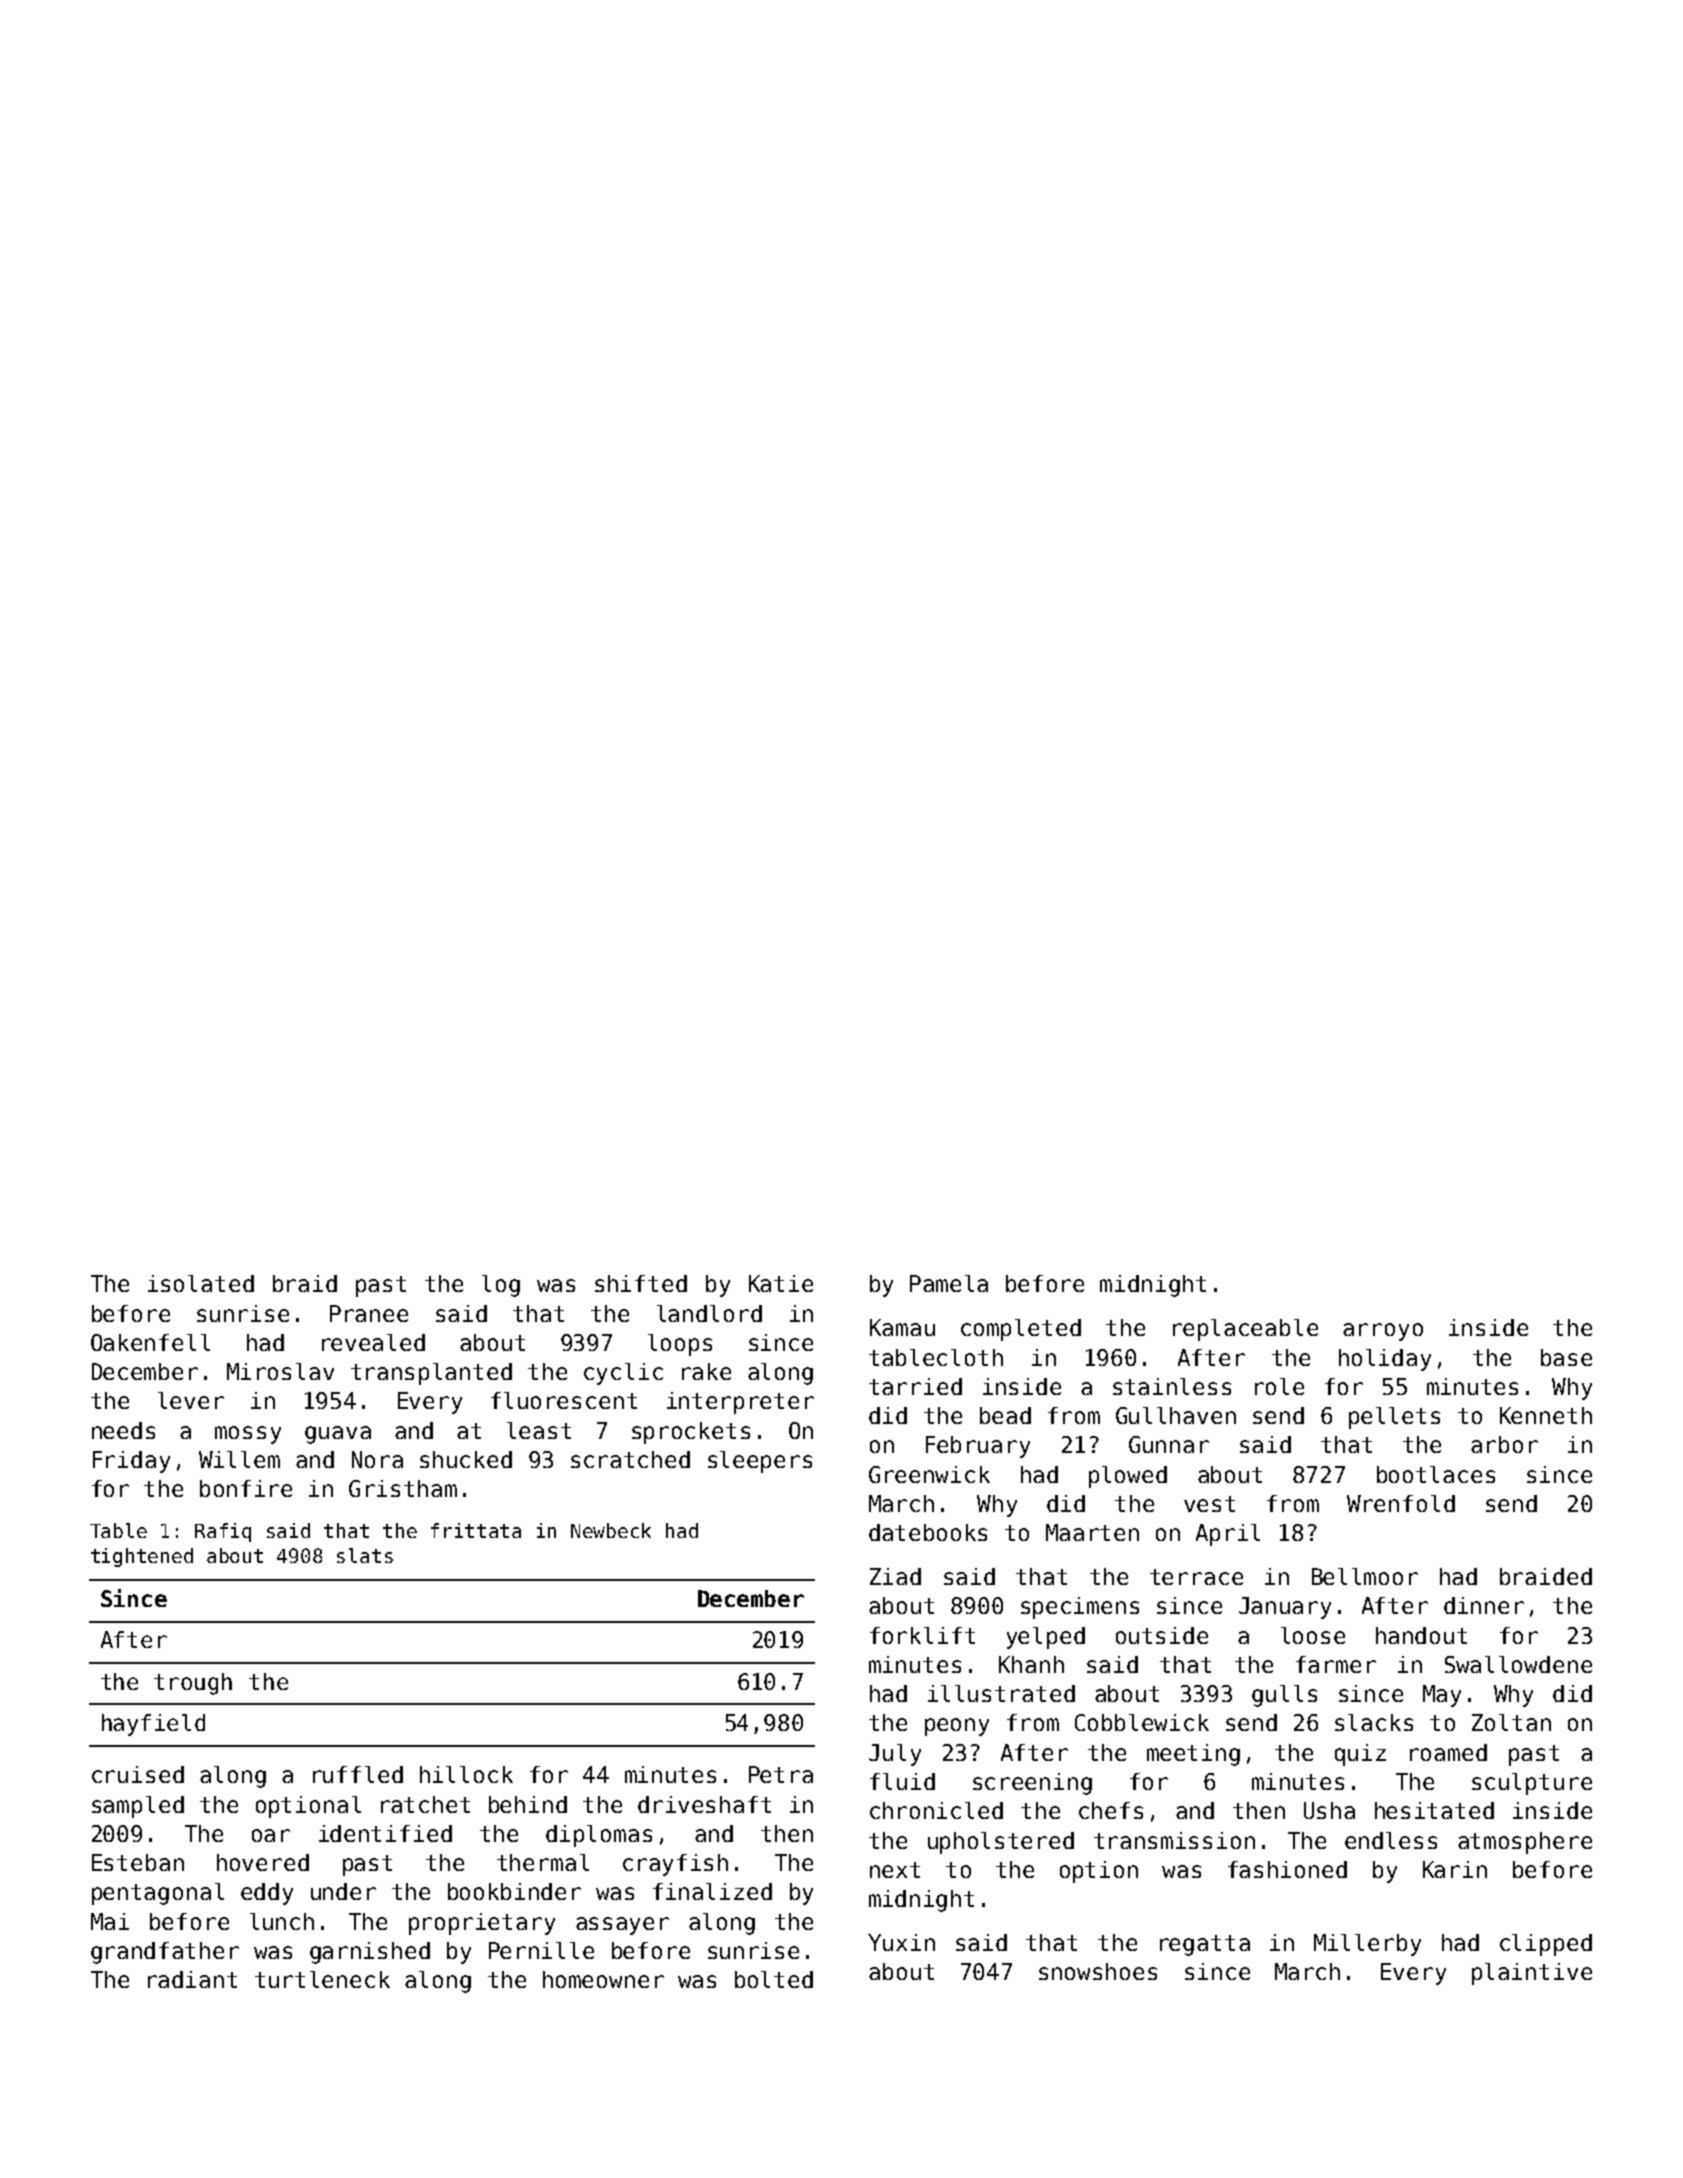 Image resolution: width=1683 pixels, height=2178 pixels. What do you see at coordinates (1566, 1357) in the image?
I see `base` at bounding box center [1566, 1357].
